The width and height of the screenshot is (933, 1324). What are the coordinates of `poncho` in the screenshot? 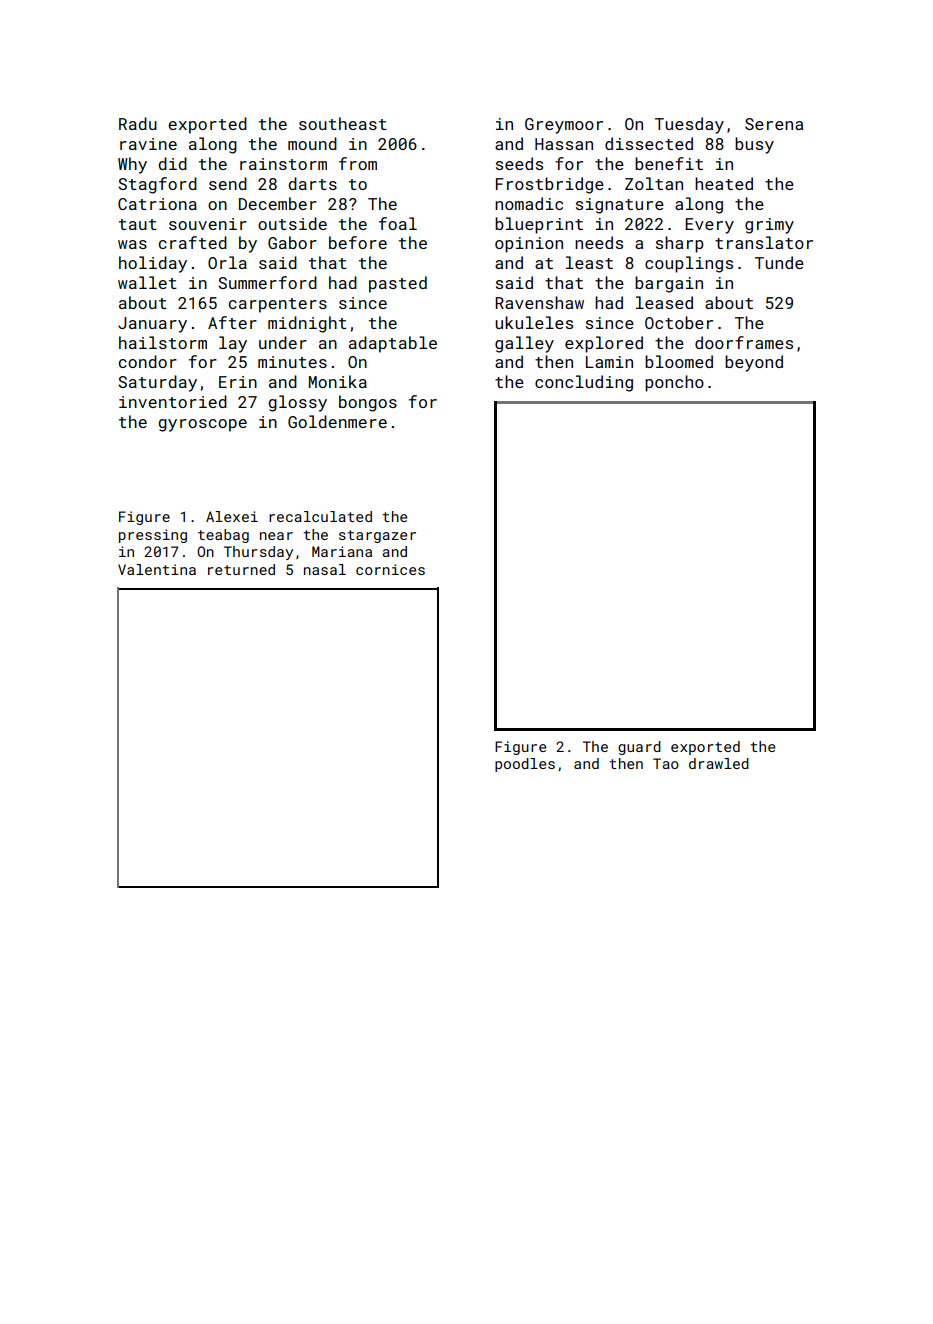 It's located at (674, 383).
